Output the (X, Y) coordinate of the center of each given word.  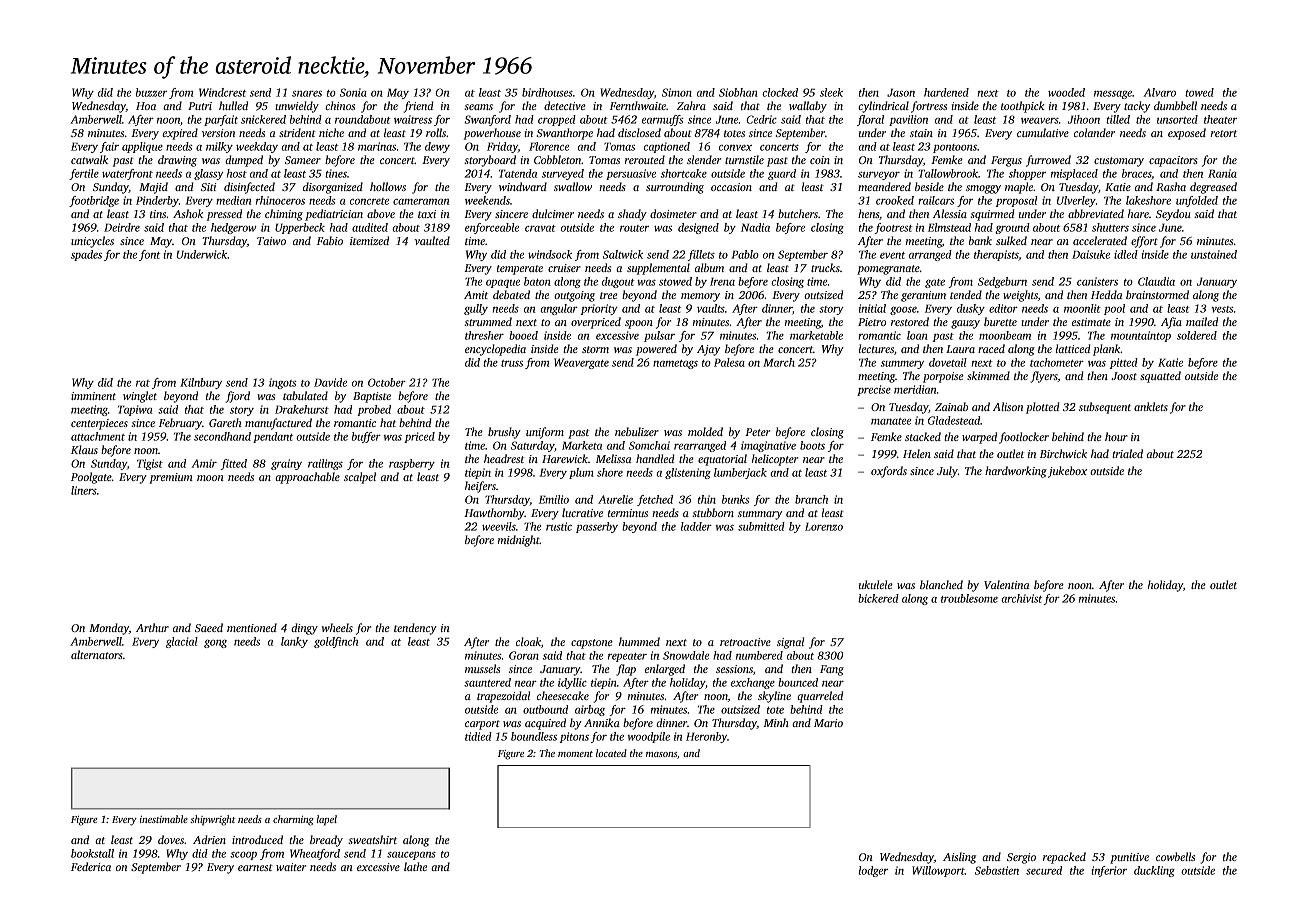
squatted (1160, 377)
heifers (480, 487)
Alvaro (1160, 92)
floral (870, 120)
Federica (91, 866)
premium (171, 478)
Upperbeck (300, 228)
